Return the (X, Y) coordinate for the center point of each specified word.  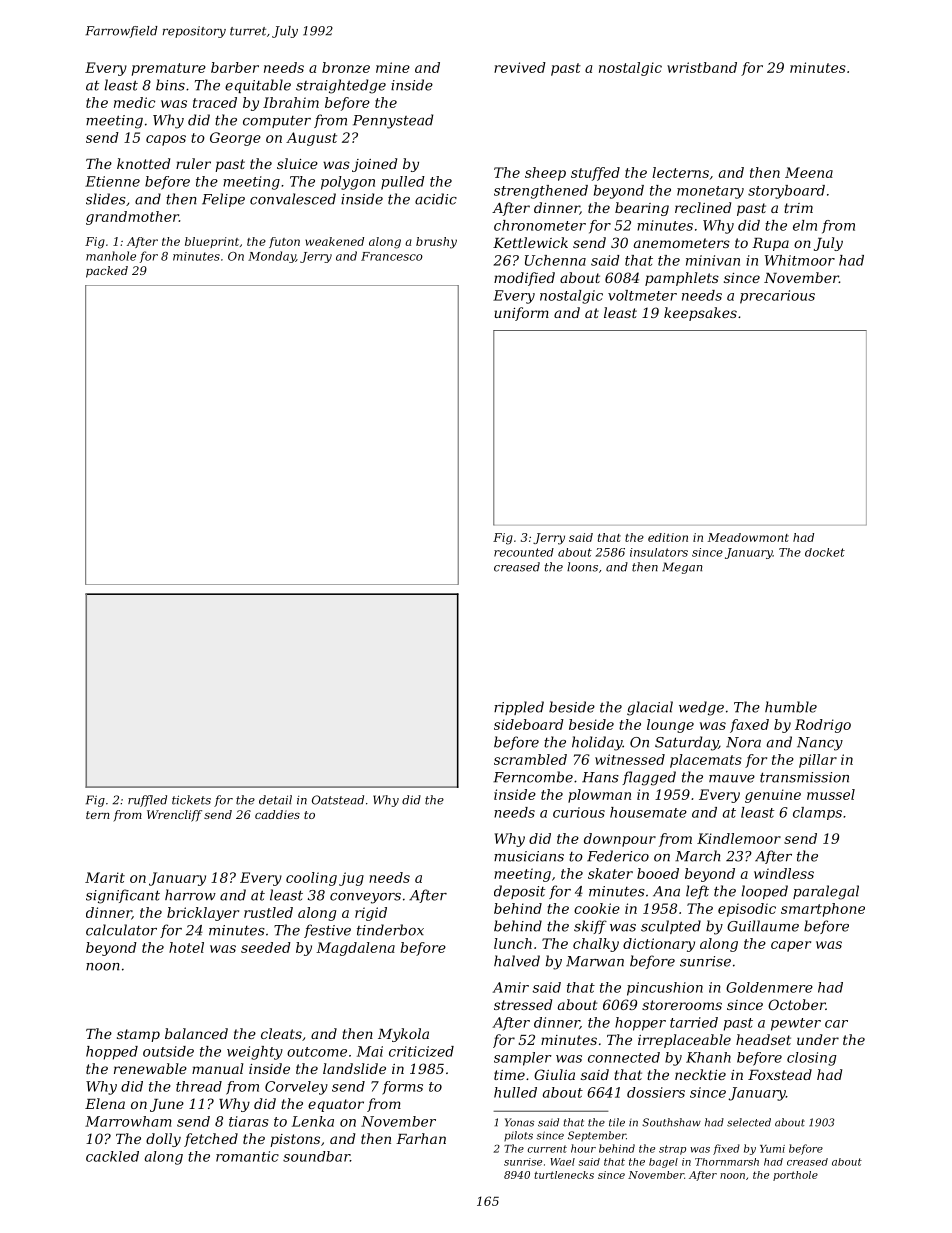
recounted (524, 552)
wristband (702, 67)
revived (520, 67)
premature (169, 69)
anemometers (682, 243)
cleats (281, 1033)
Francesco (392, 256)
